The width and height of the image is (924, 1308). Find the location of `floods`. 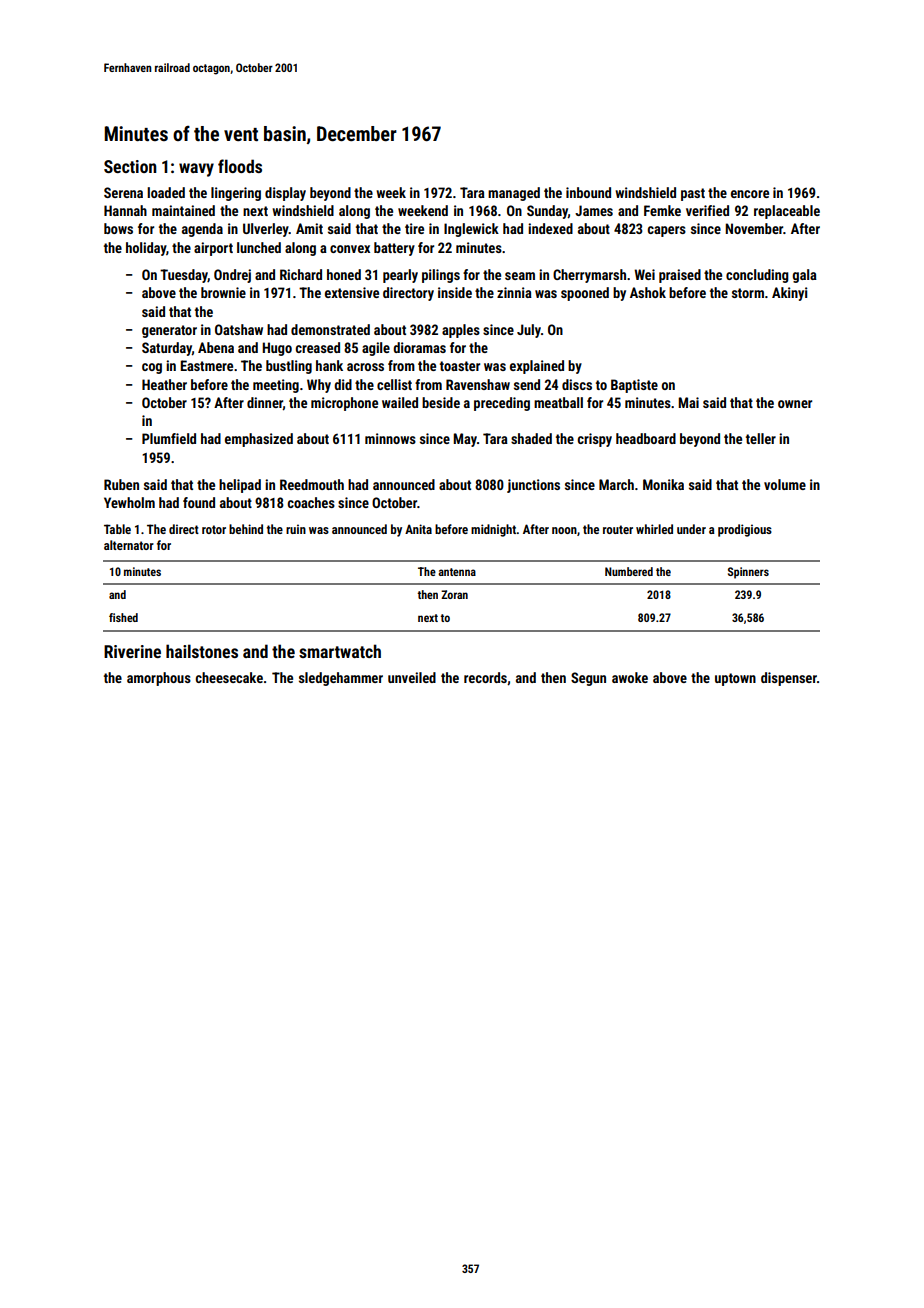

floods is located at coordinates (240, 166).
